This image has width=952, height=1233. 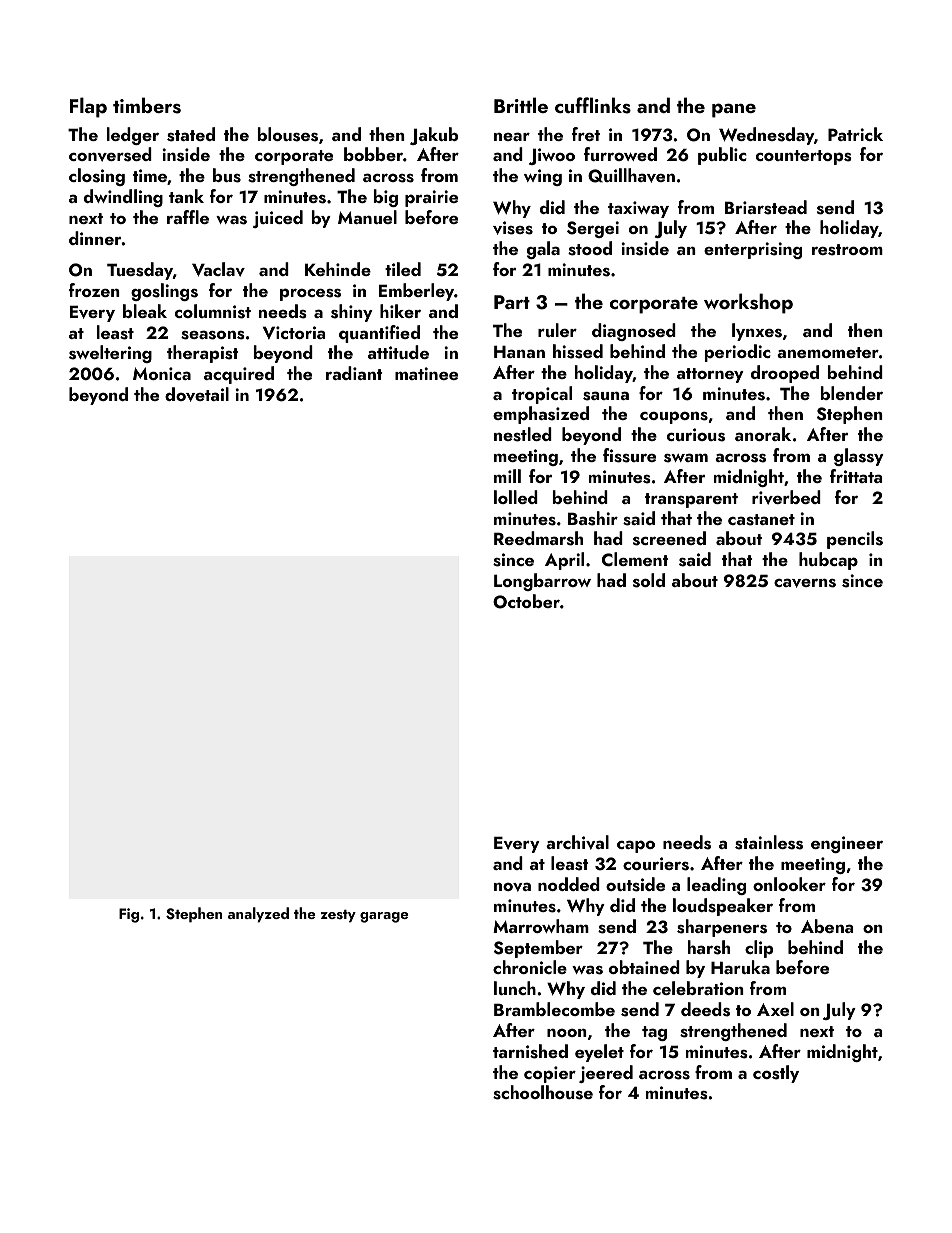 What do you see at coordinates (557, 330) in the image?
I see `ruler` at bounding box center [557, 330].
